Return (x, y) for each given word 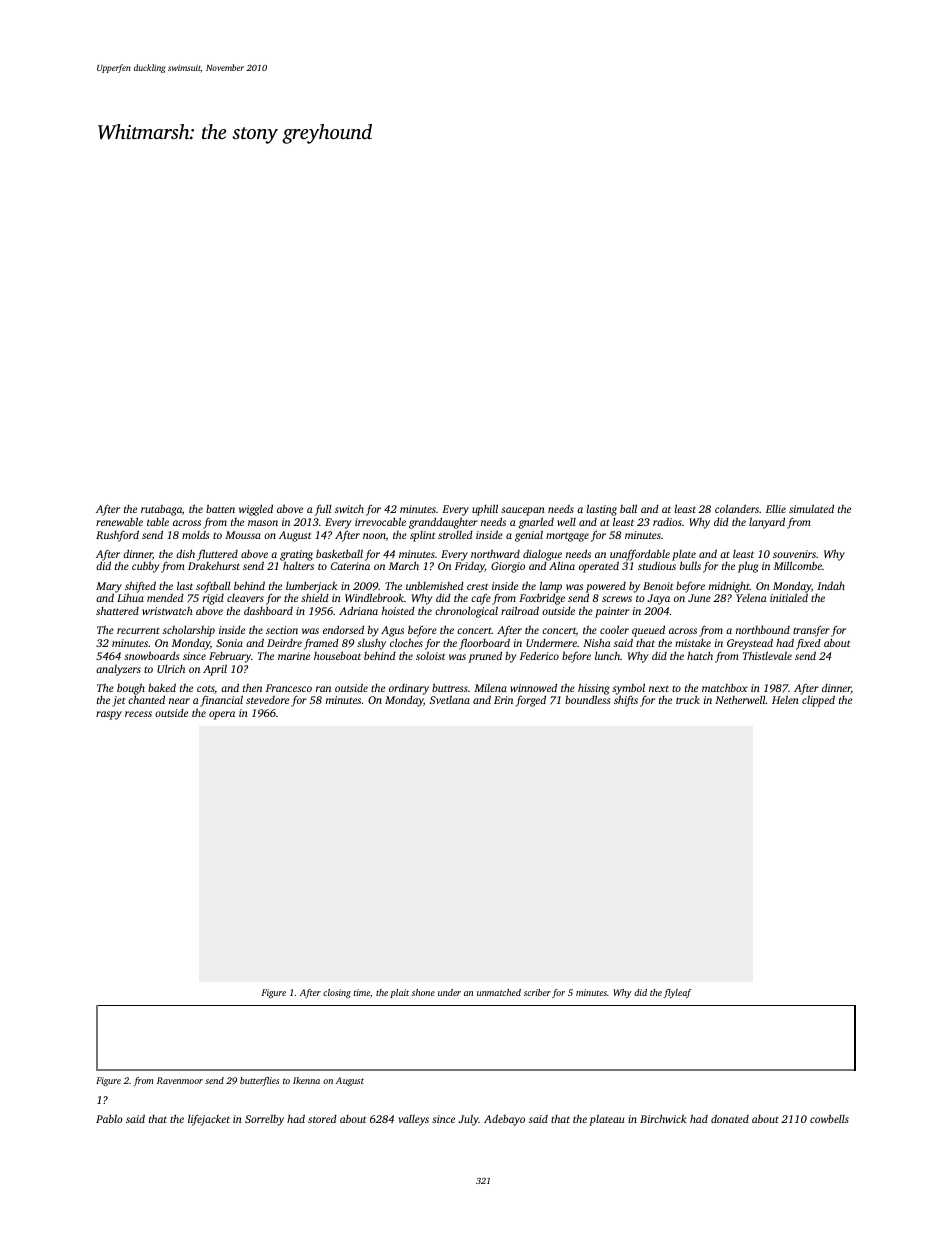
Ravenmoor (180, 1080)
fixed (808, 644)
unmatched (499, 992)
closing (337, 993)
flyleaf (677, 993)
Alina (562, 566)
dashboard (268, 610)
